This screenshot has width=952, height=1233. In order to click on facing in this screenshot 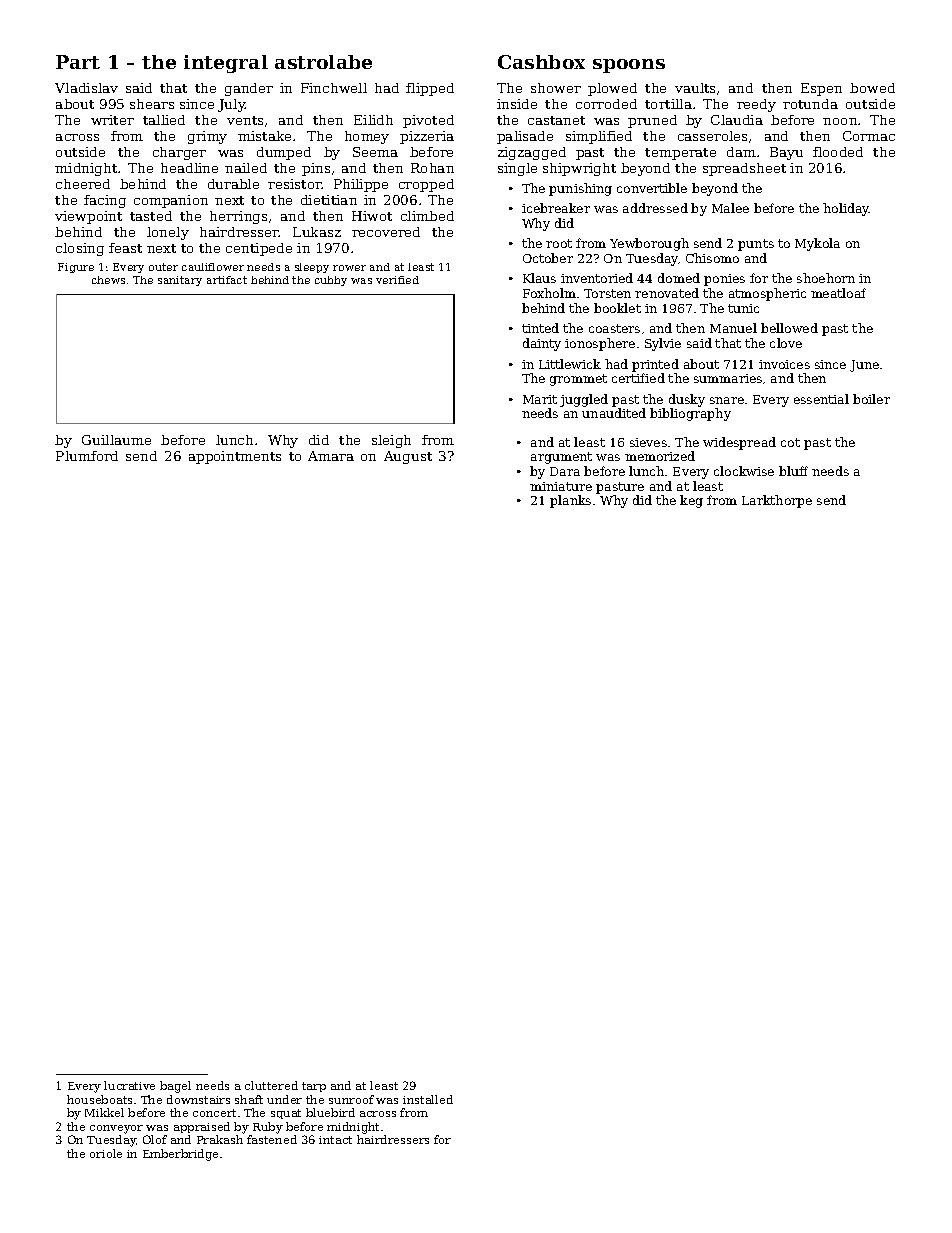, I will do `click(105, 201)`.
